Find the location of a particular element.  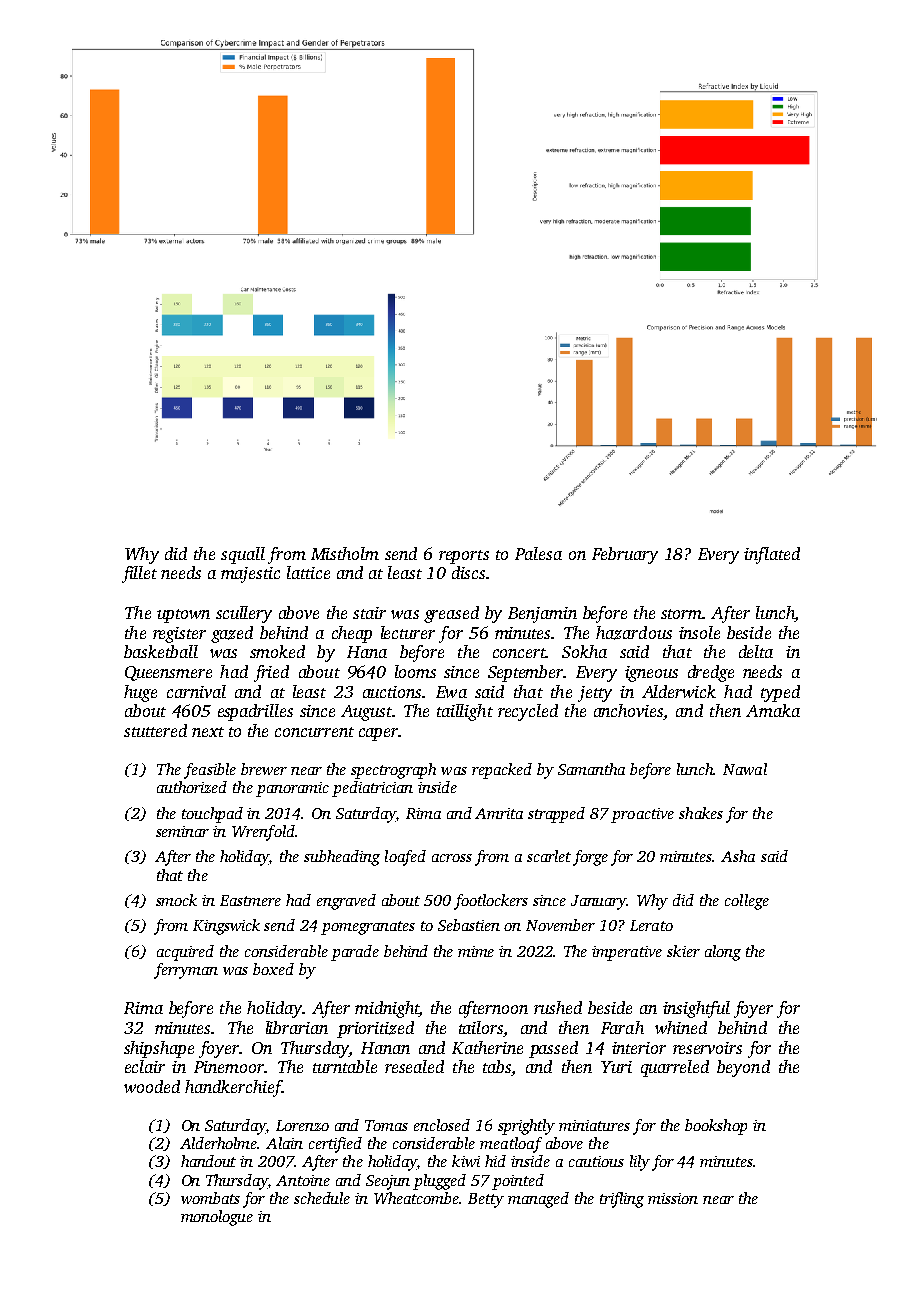

fillet is located at coordinates (139, 574).
